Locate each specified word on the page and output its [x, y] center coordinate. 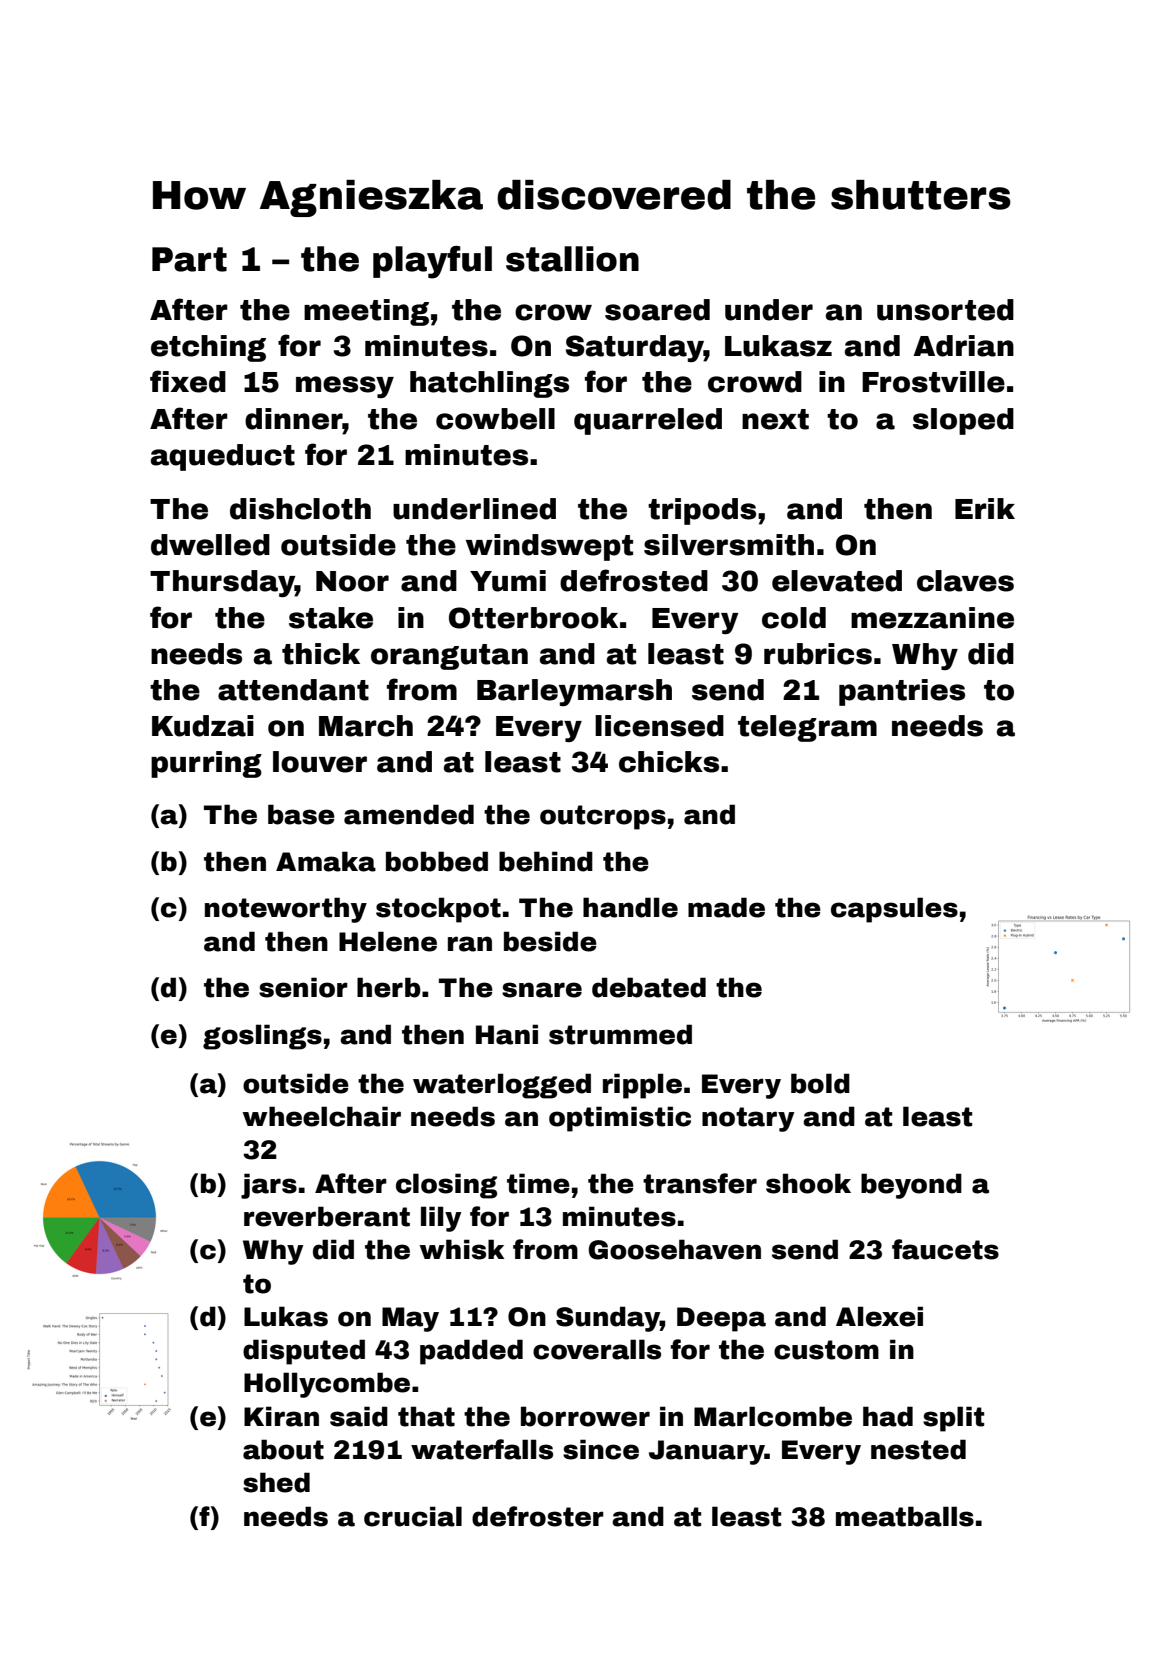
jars [269, 1186]
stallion [572, 259]
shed [276, 1482]
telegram [807, 728]
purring [206, 764]
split [953, 1419]
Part [189, 259]
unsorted [945, 310]
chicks [669, 762]
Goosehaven [674, 1249]
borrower [585, 1416]
